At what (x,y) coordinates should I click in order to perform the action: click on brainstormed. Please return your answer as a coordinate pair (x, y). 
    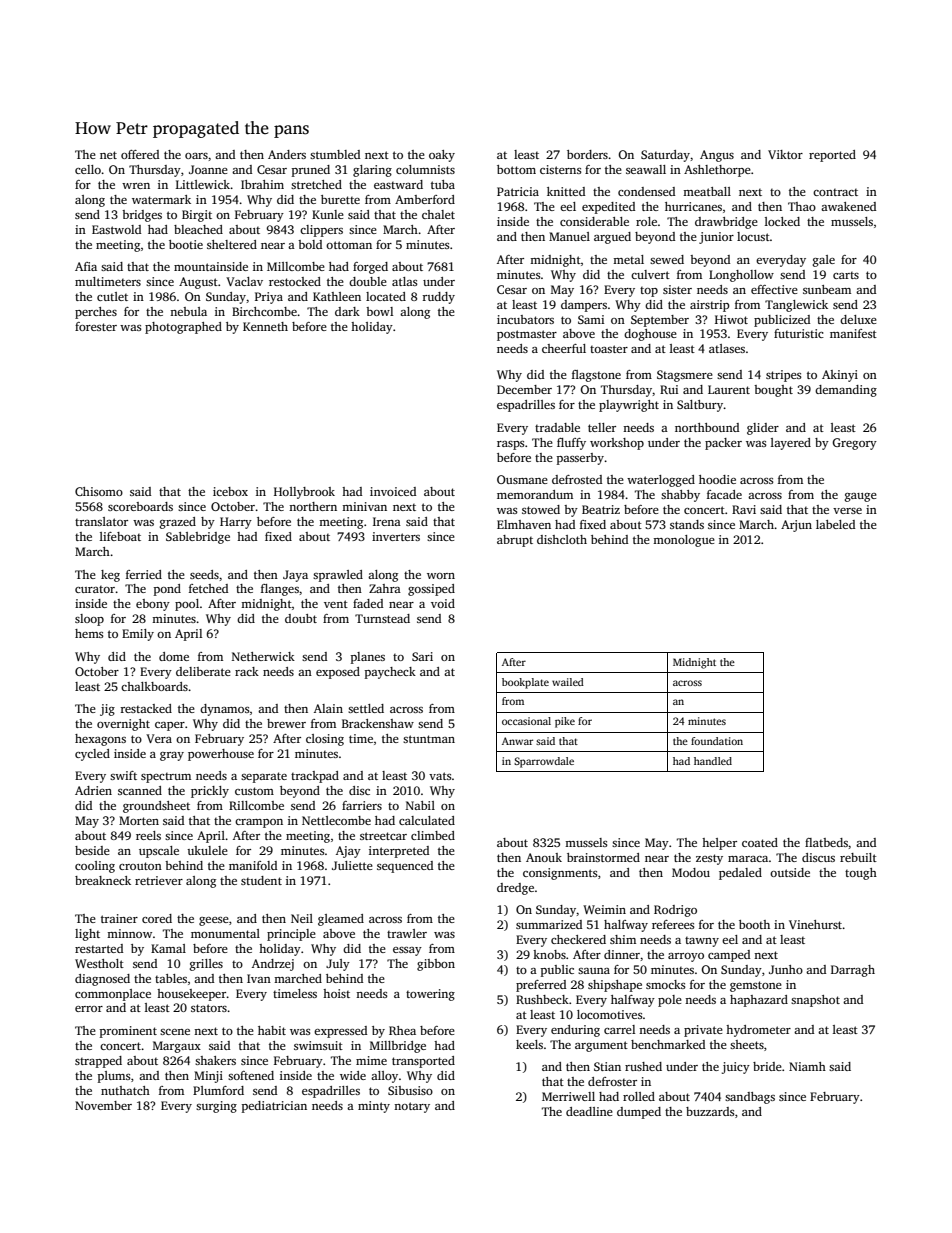
    Looking at the image, I should click on (603, 857).
